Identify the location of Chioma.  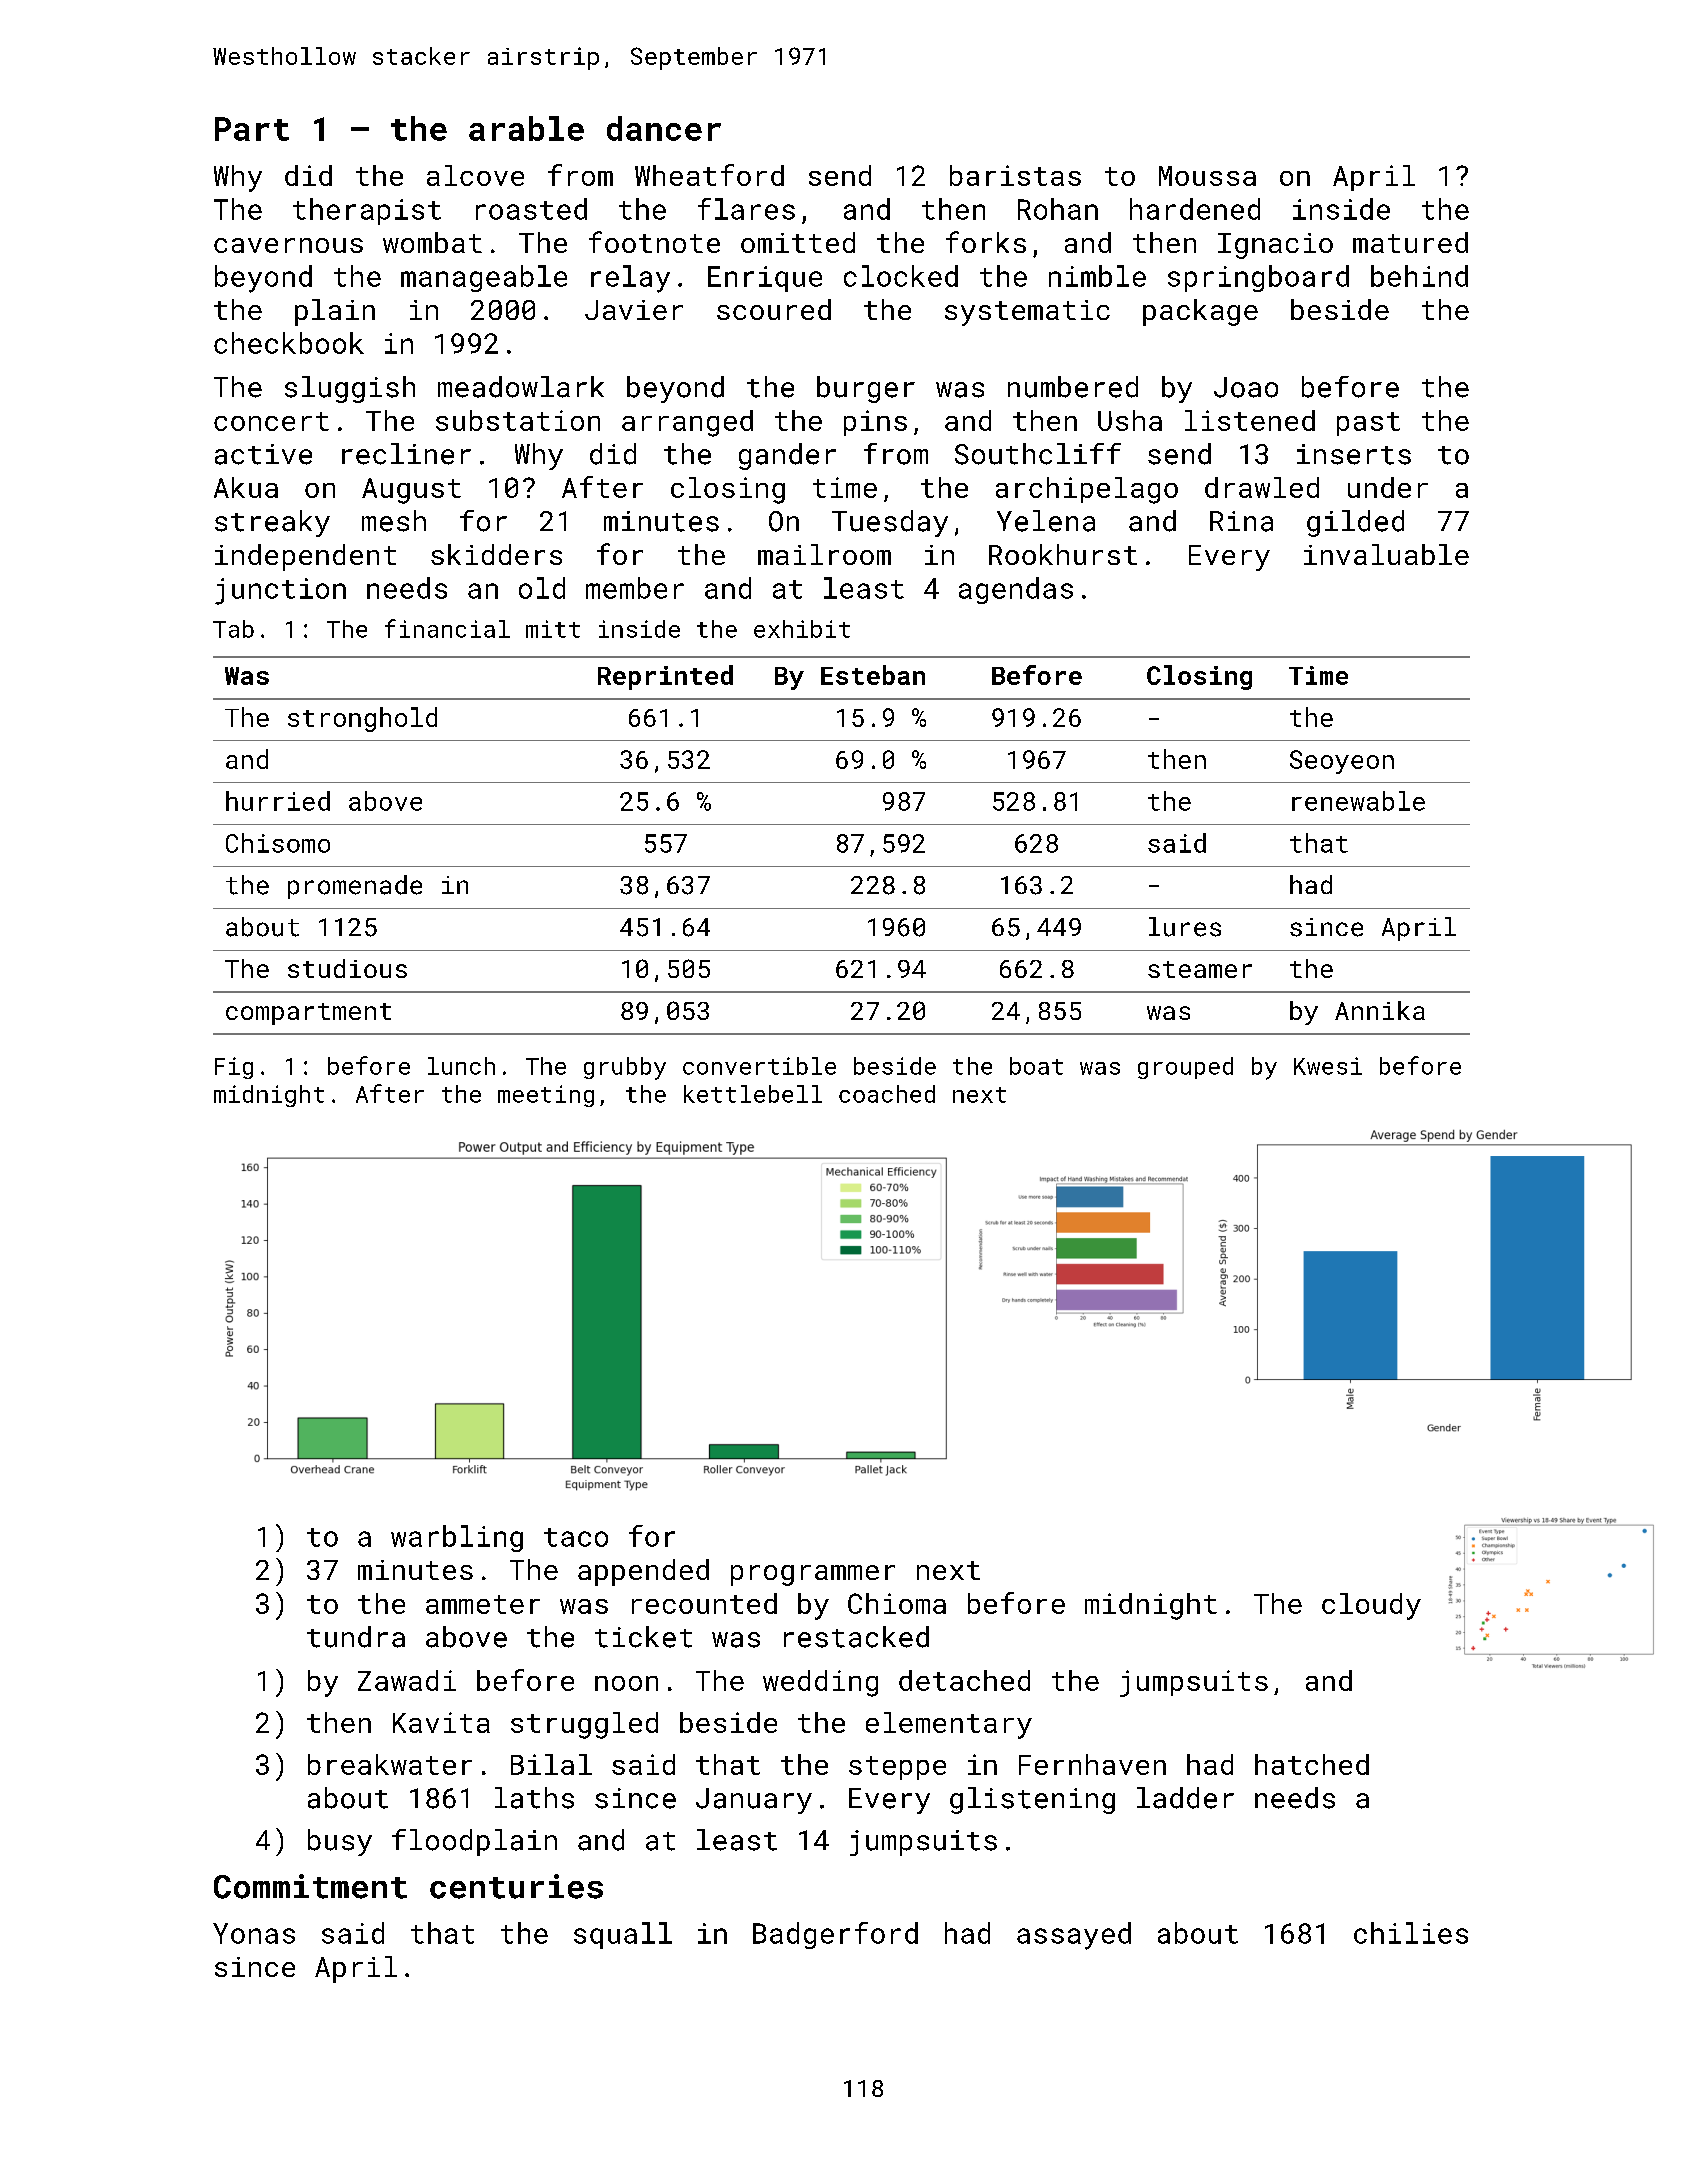
(897, 1603).
